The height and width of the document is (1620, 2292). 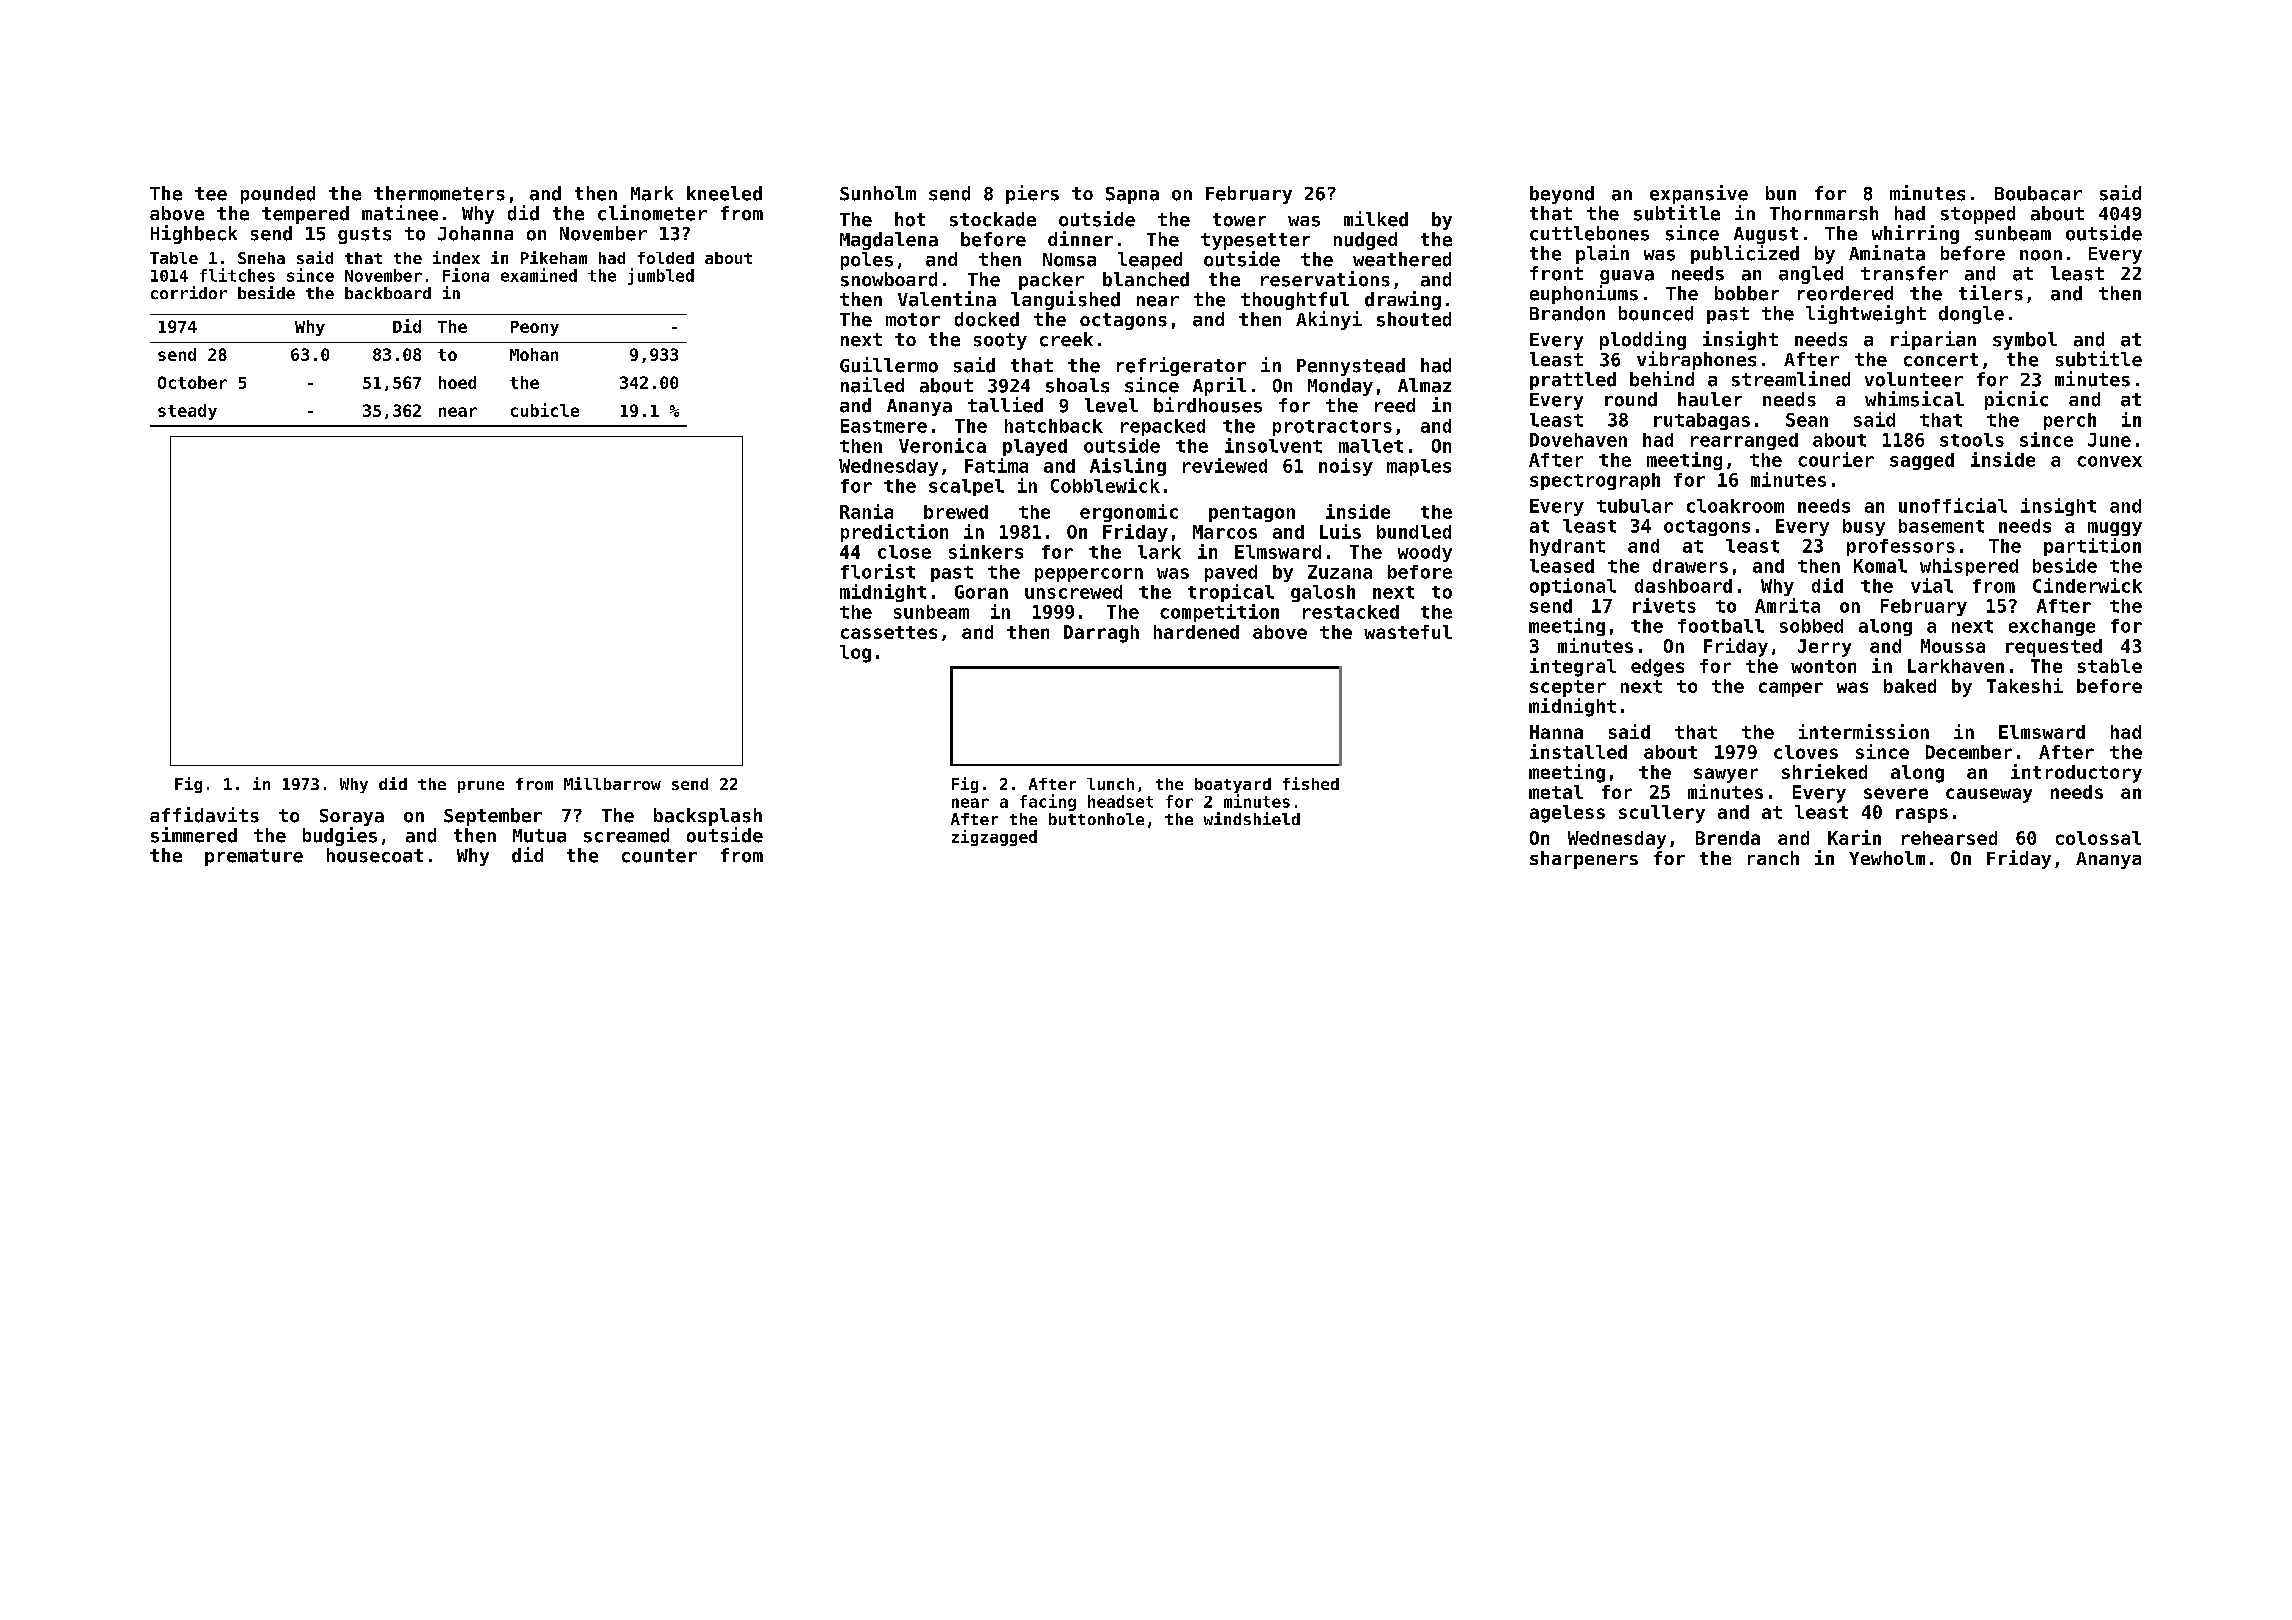 I want to click on zigzagged, so click(x=994, y=838).
